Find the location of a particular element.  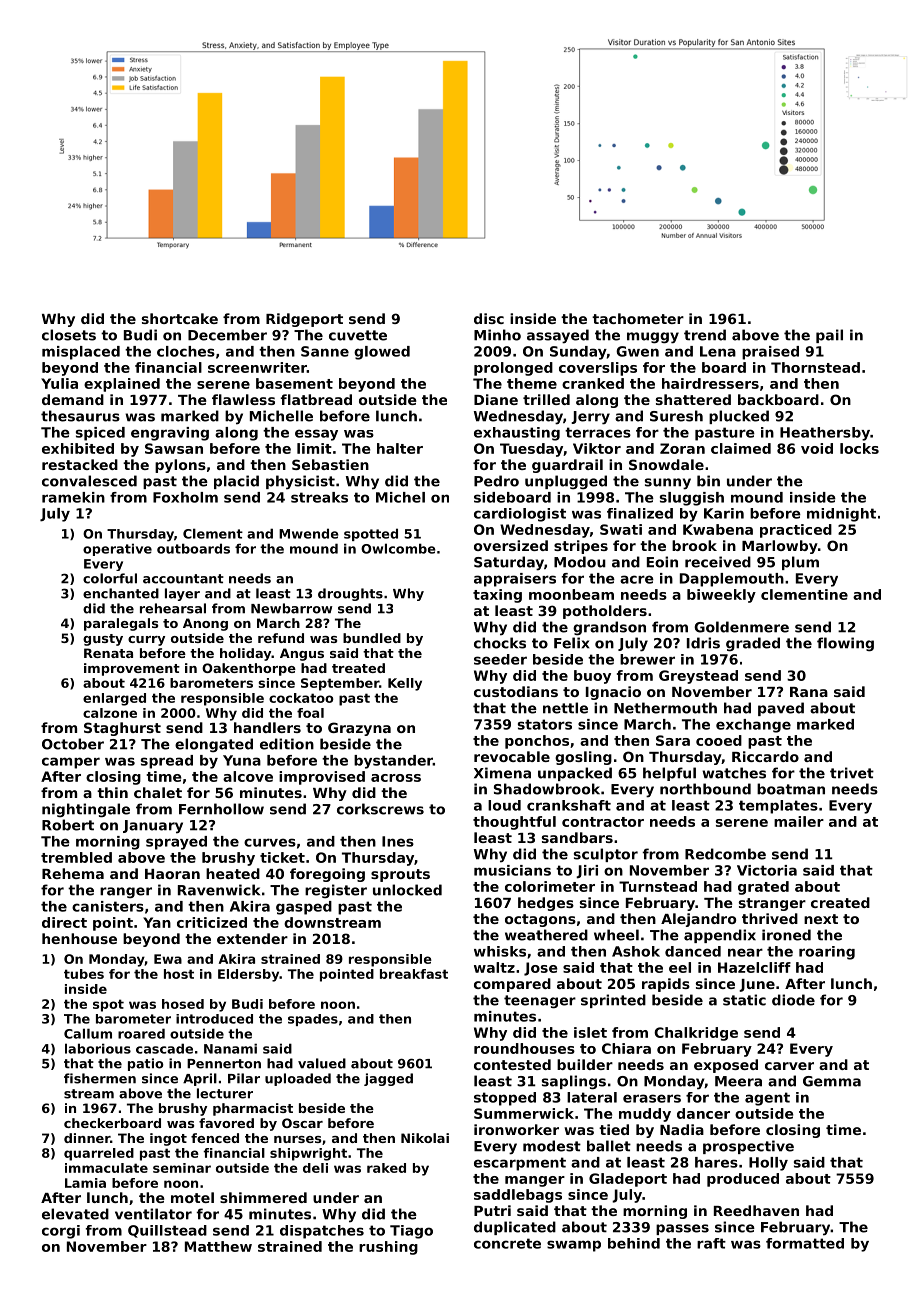

operative is located at coordinates (117, 549).
